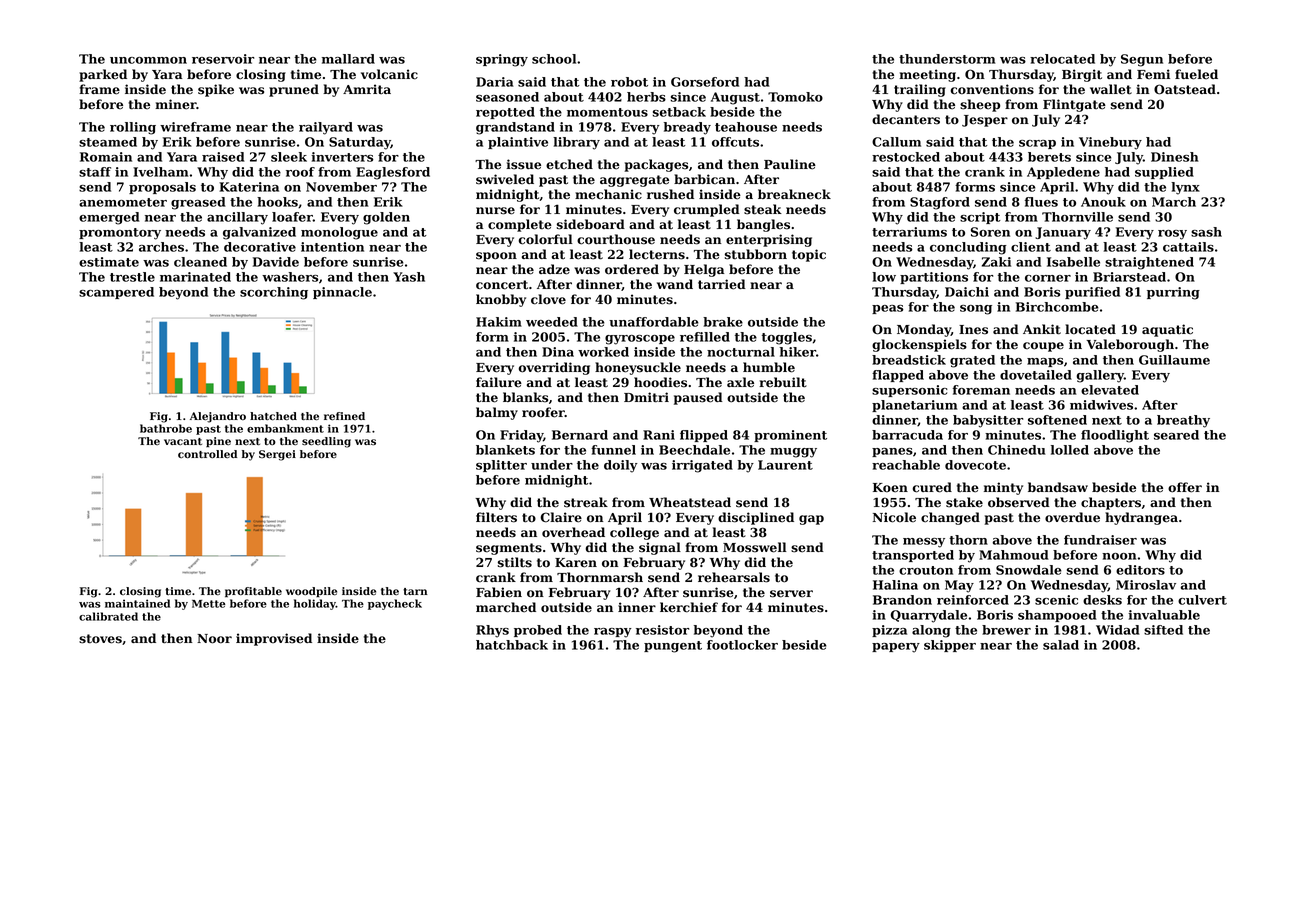 This screenshot has height=924, width=1308. Describe the element at coordinates (183, 441) in the screenshot. I see `vacant` at that location.
